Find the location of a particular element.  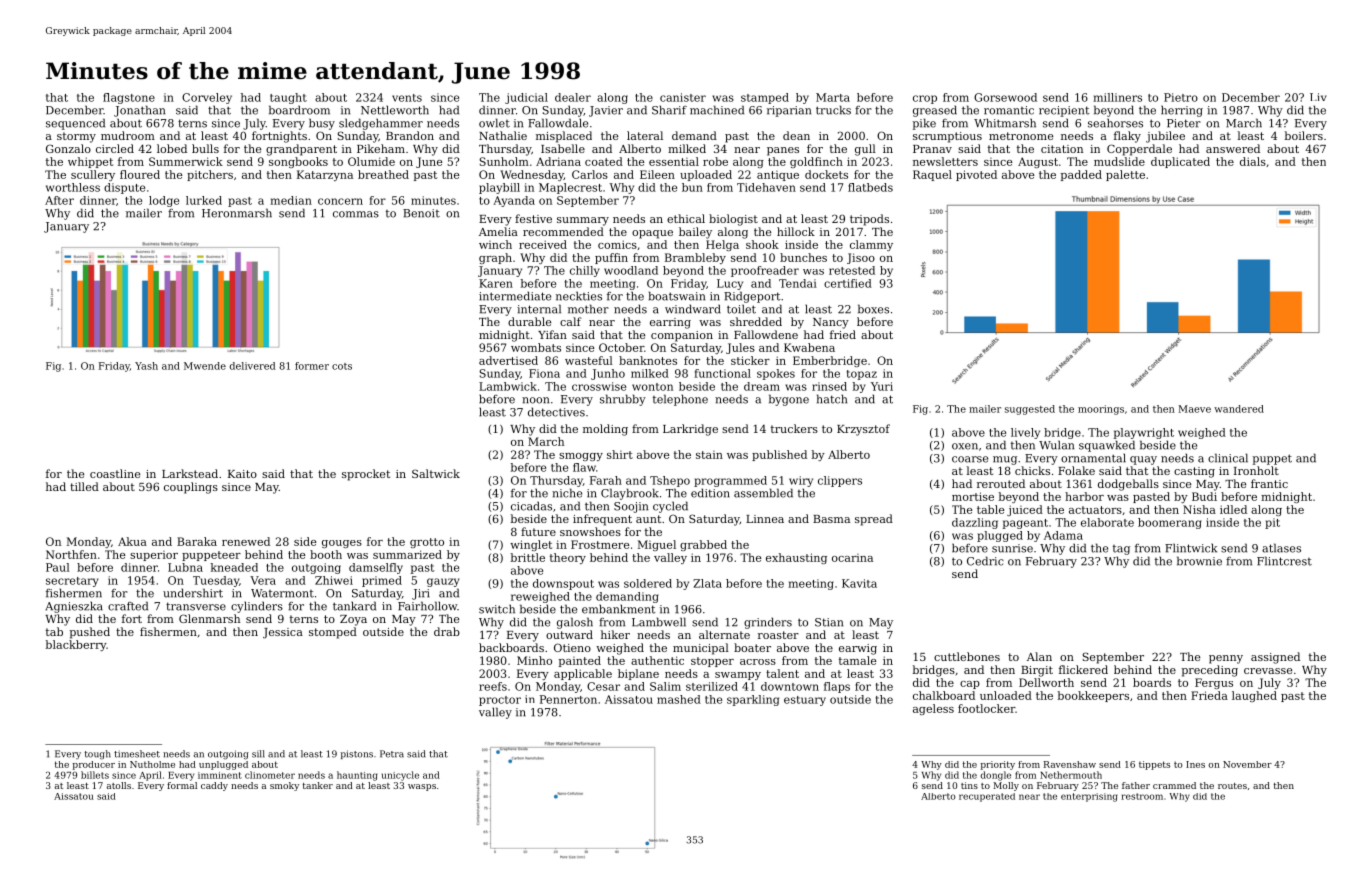

Mwende is located at coordinates (205, 366).
